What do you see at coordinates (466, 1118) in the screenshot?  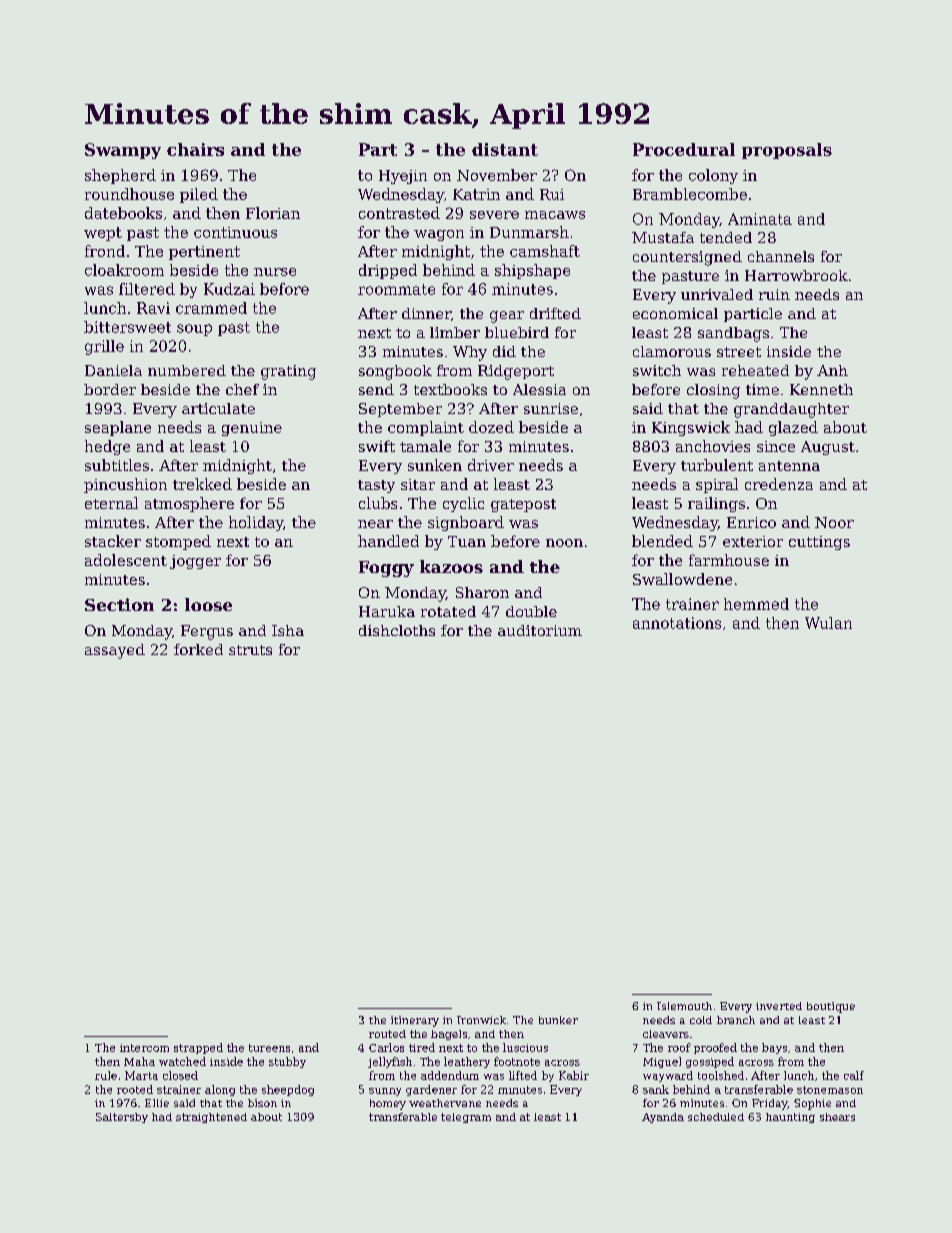 I see `telegram` at bounding box center [466, 1118].
